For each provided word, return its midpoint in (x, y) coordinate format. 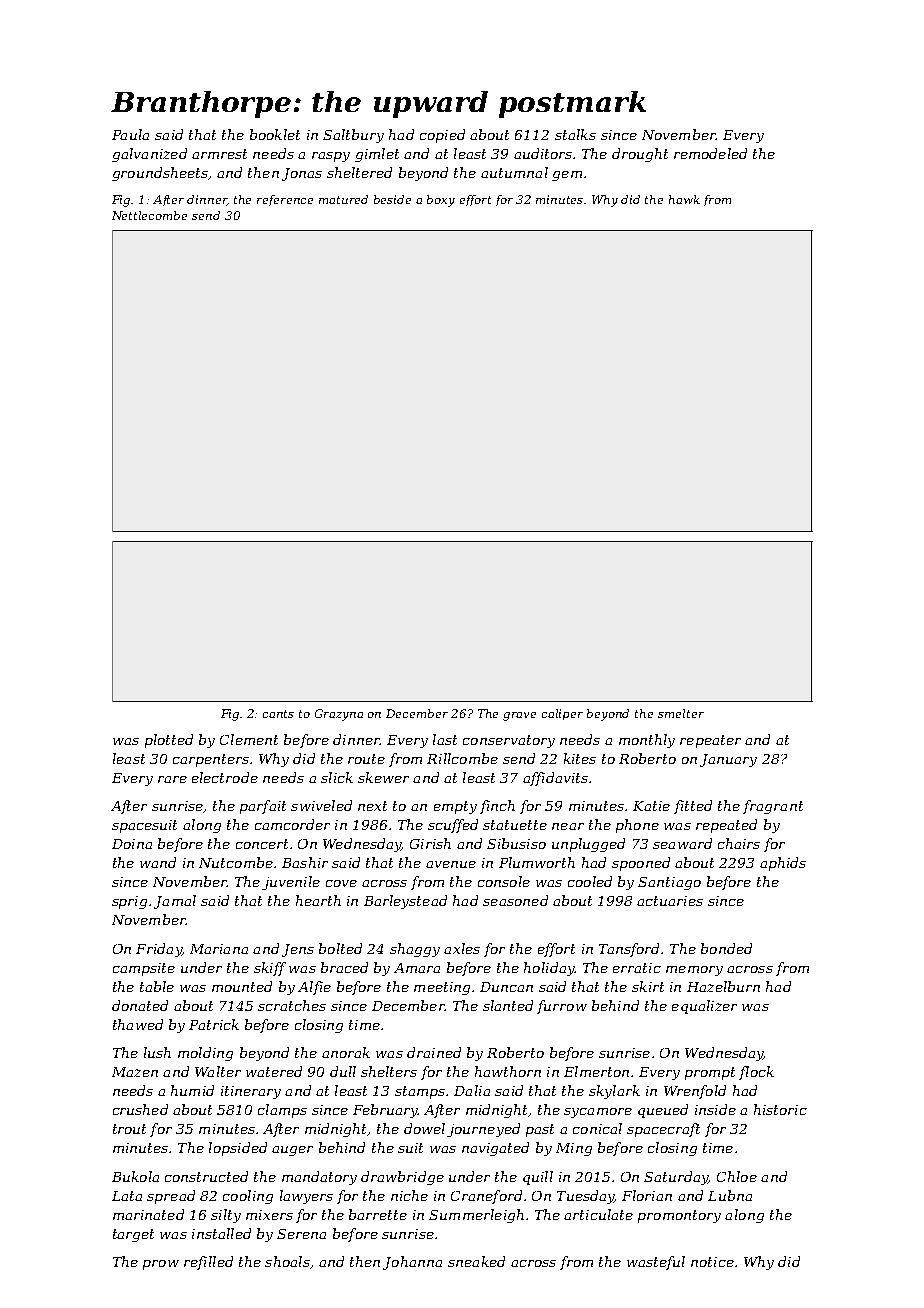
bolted (340, 948)
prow (161, 1265)
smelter (681, 713)
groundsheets (160, 174)
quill (538, 1178)
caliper (562, 714)
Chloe (737, 1176)
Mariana (219, 949)
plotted (169, 741)
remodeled (710, 153)
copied (442, 136)
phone (637, 826)
